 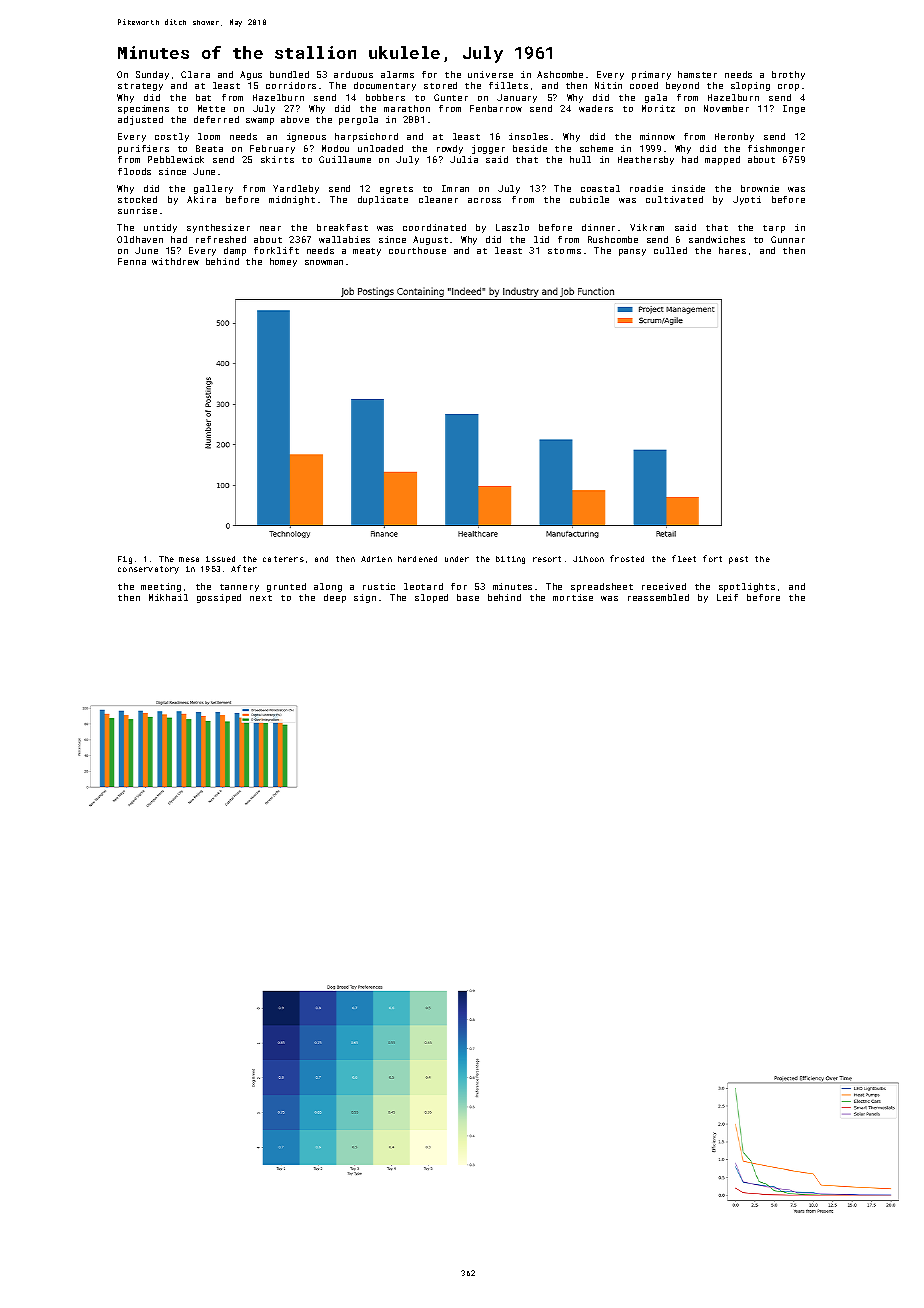 What do you see at coordinates (564, 251) in the screenshot?
I see `storms` at bounding box center [564, 251].
